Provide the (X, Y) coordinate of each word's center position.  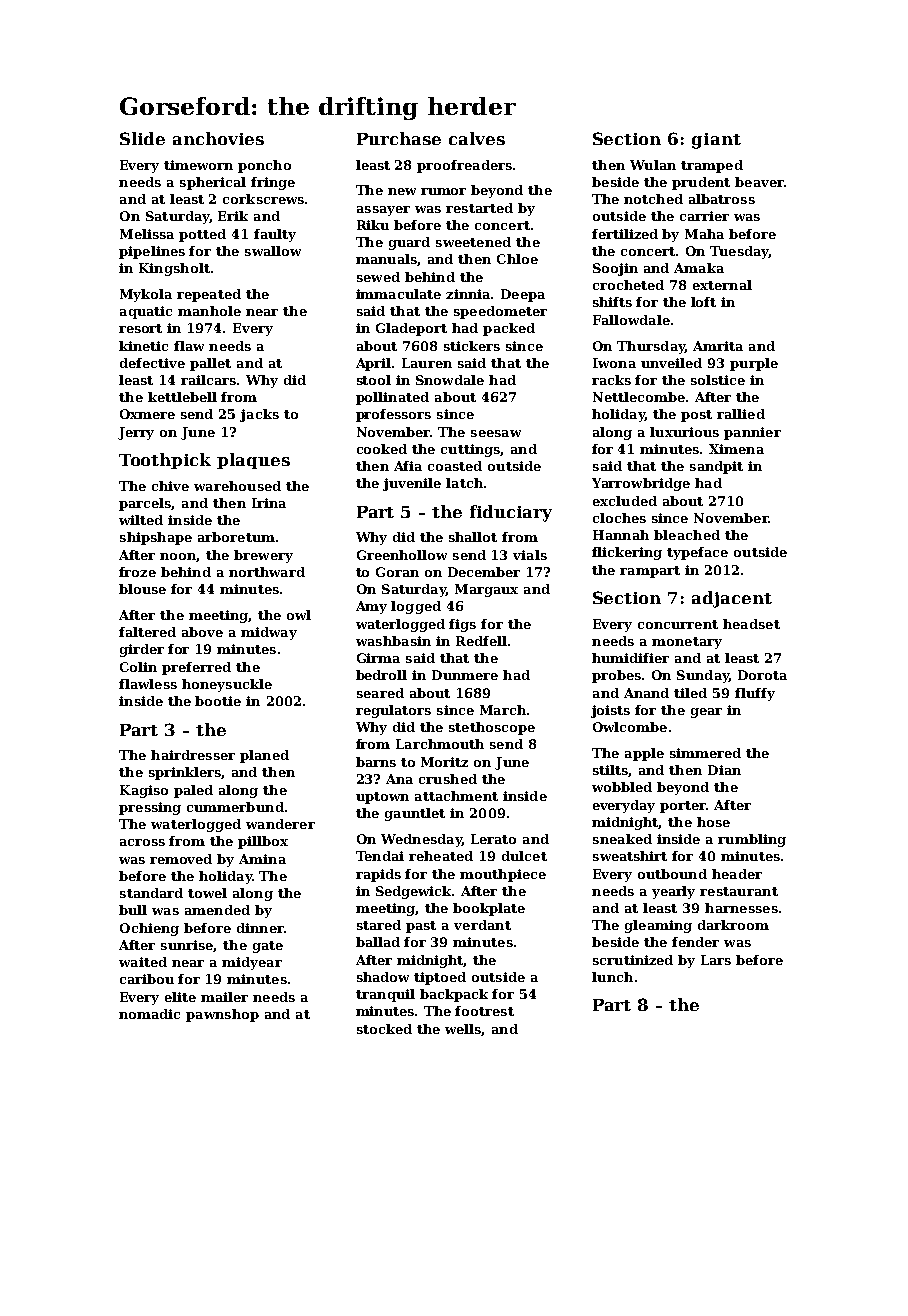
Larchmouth (440, 744)
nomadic (149, 1014)
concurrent (678, 624)
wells (463, 1030)
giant (716, 141)
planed (264, 756)
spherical (213, 183)
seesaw (496, 433)
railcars (209, 380)
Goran (397, 572)
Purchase (399, 138)
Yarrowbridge (641, 484)
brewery (263, 556)
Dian (724, 770)
